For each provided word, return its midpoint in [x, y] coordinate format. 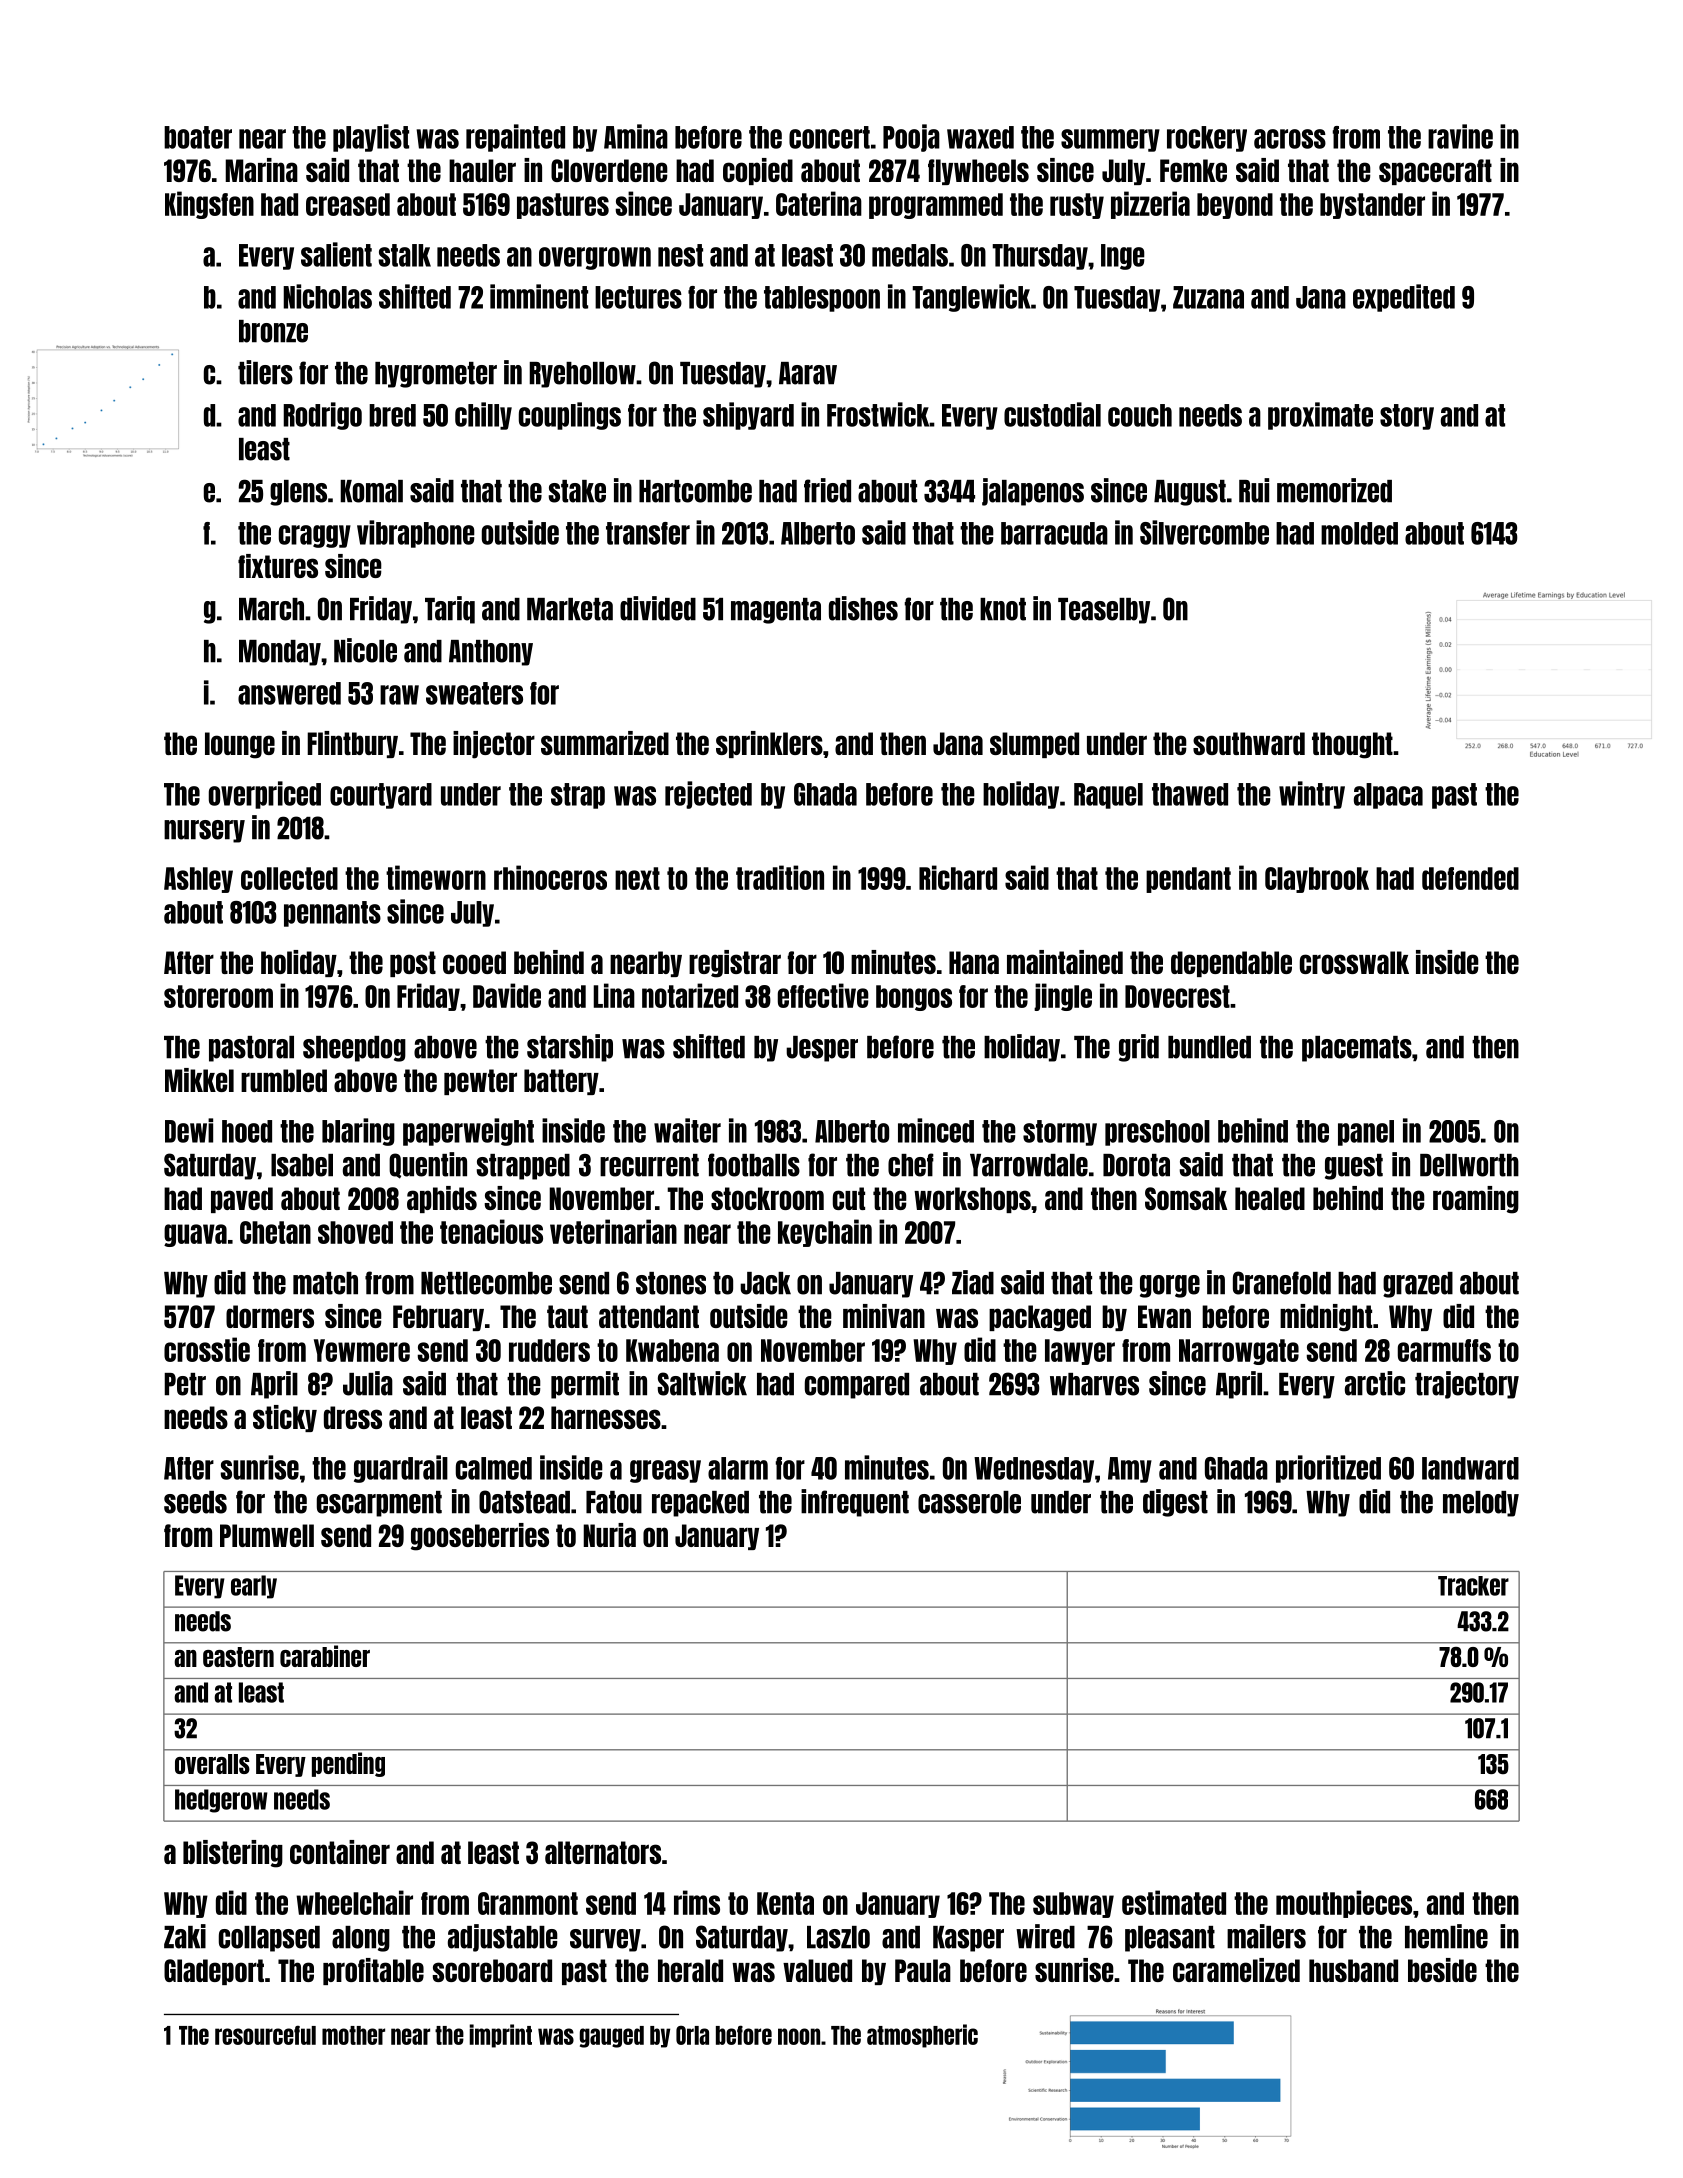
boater [198, 137]
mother [353, 2035]
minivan [884, 1316]
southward [1249, 743]
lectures [638, 297]
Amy [1130, 1470]
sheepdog [354, 1049]
